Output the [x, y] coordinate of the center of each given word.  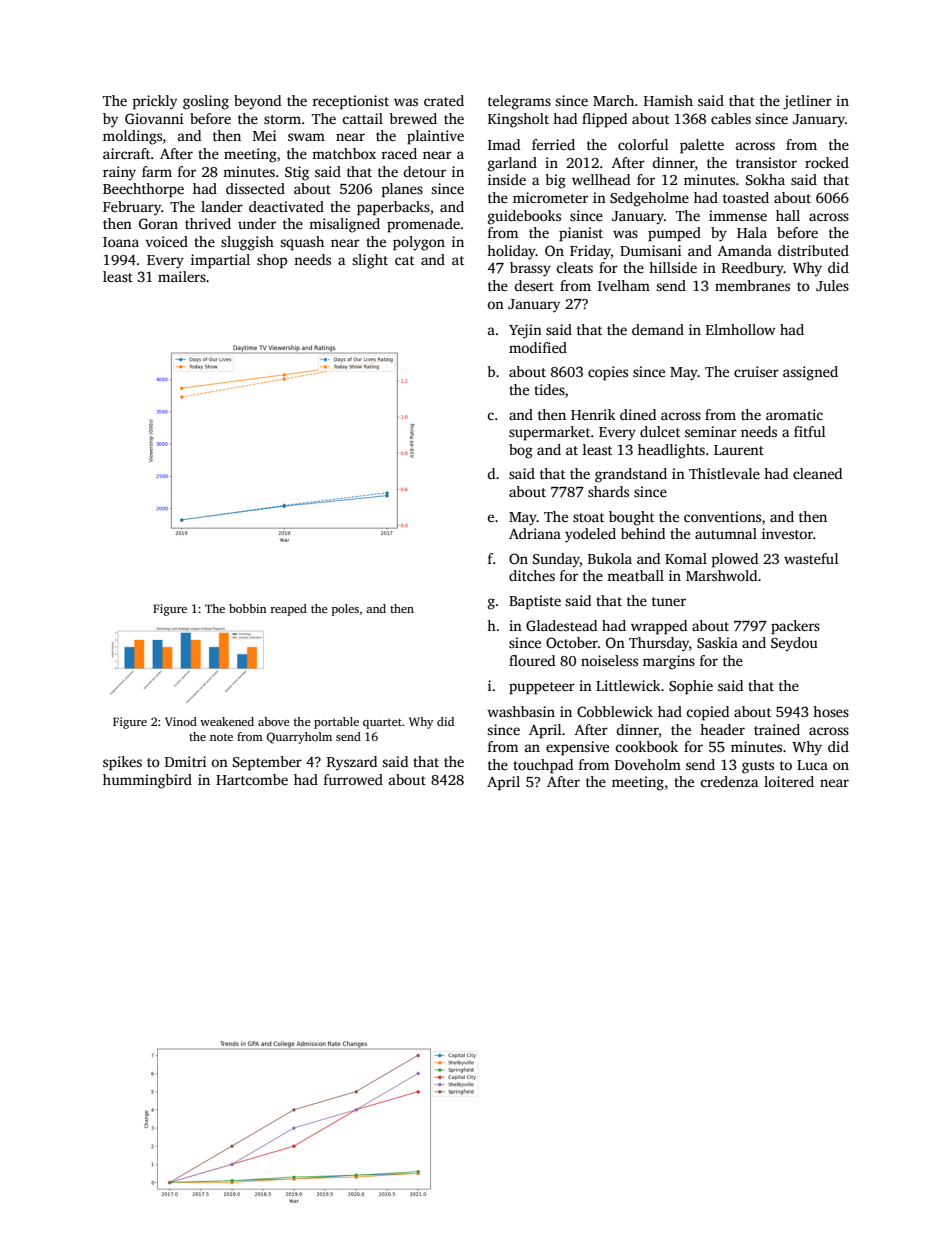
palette [702, 146]
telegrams [519, 102]
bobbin [247, 608]
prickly [155, 102]
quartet [382, 723]
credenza [729, 781]
